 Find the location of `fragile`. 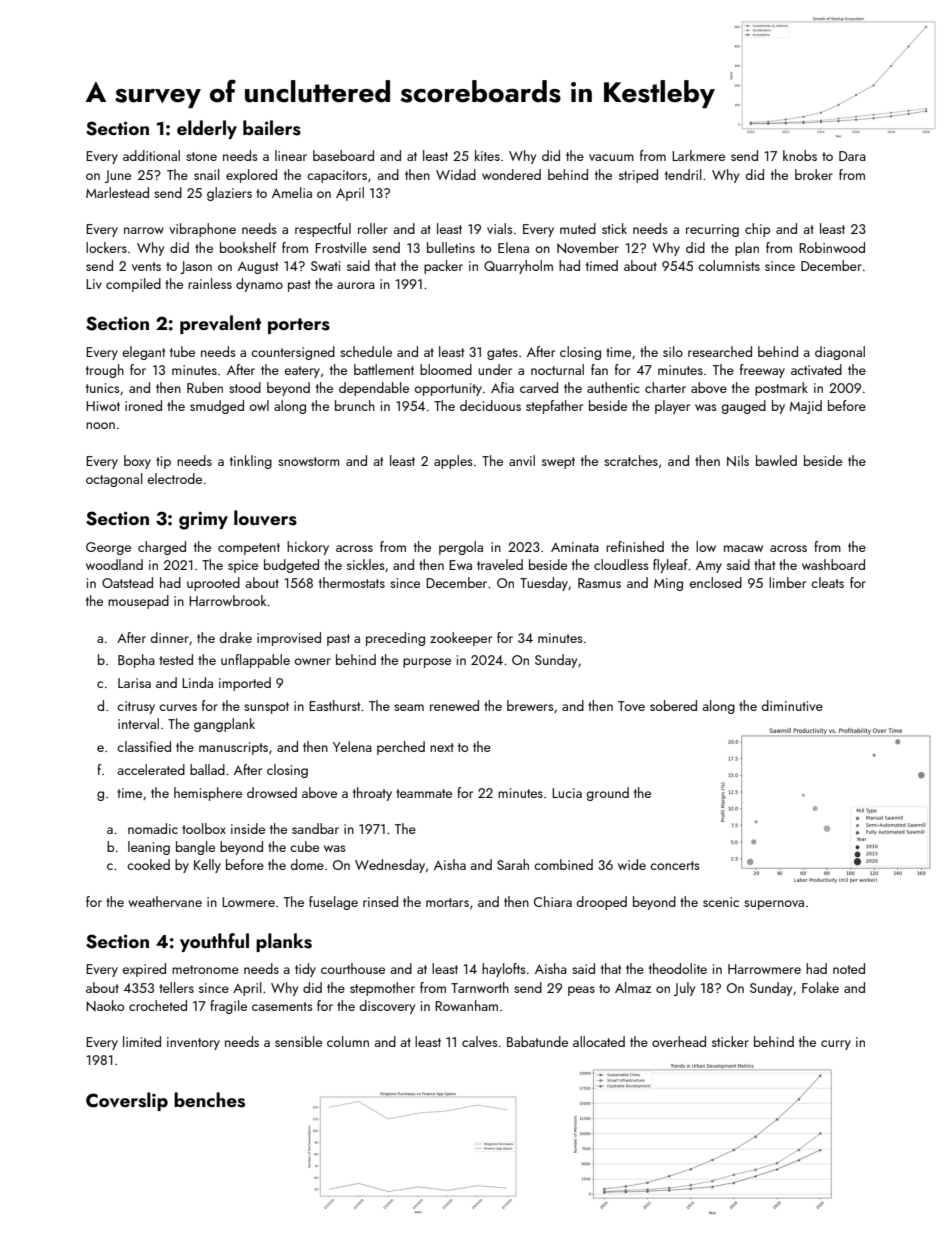

fragile is located at coordinates (228, 1007).
